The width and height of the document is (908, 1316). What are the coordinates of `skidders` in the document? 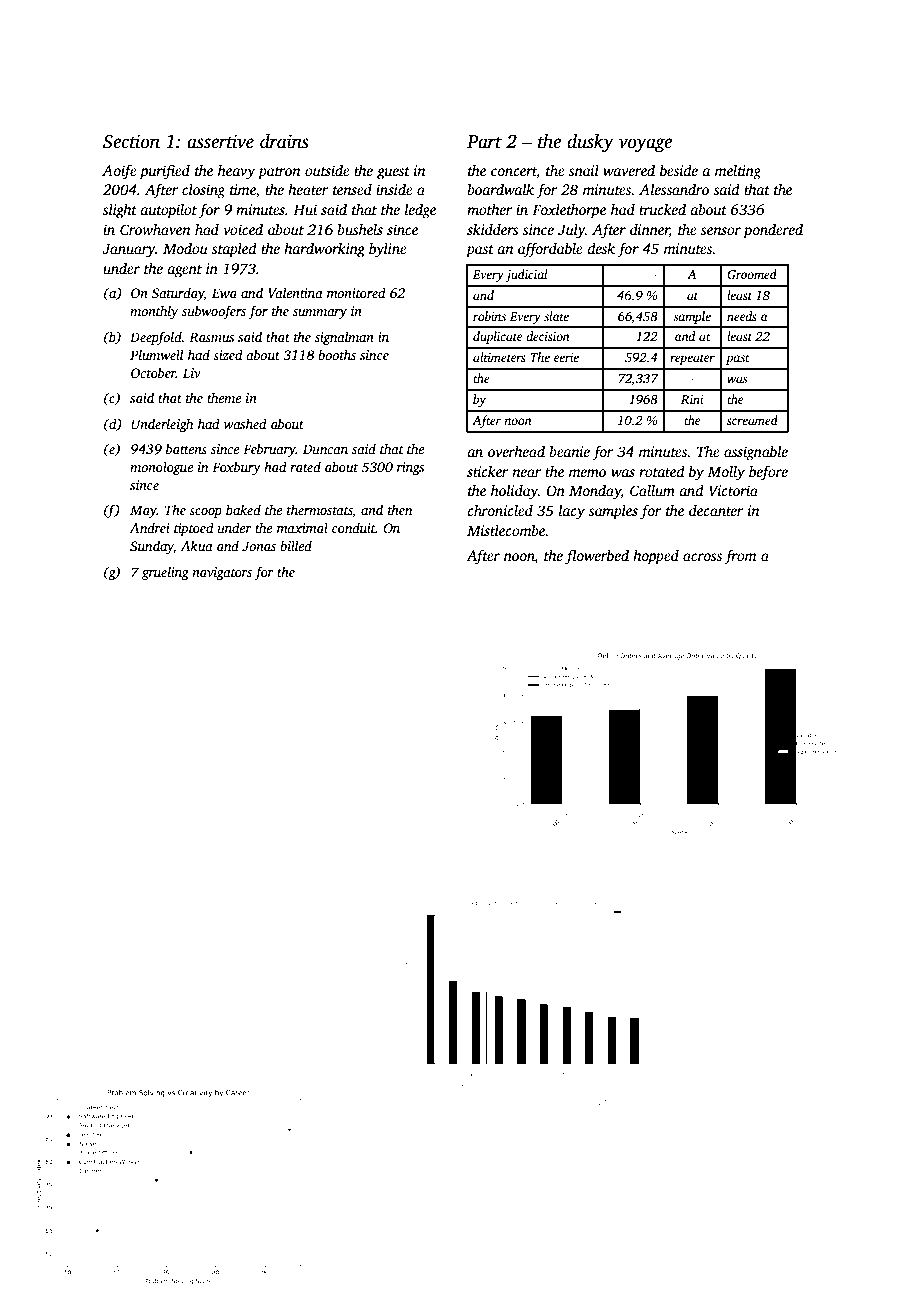 It's located at (493, 229).
